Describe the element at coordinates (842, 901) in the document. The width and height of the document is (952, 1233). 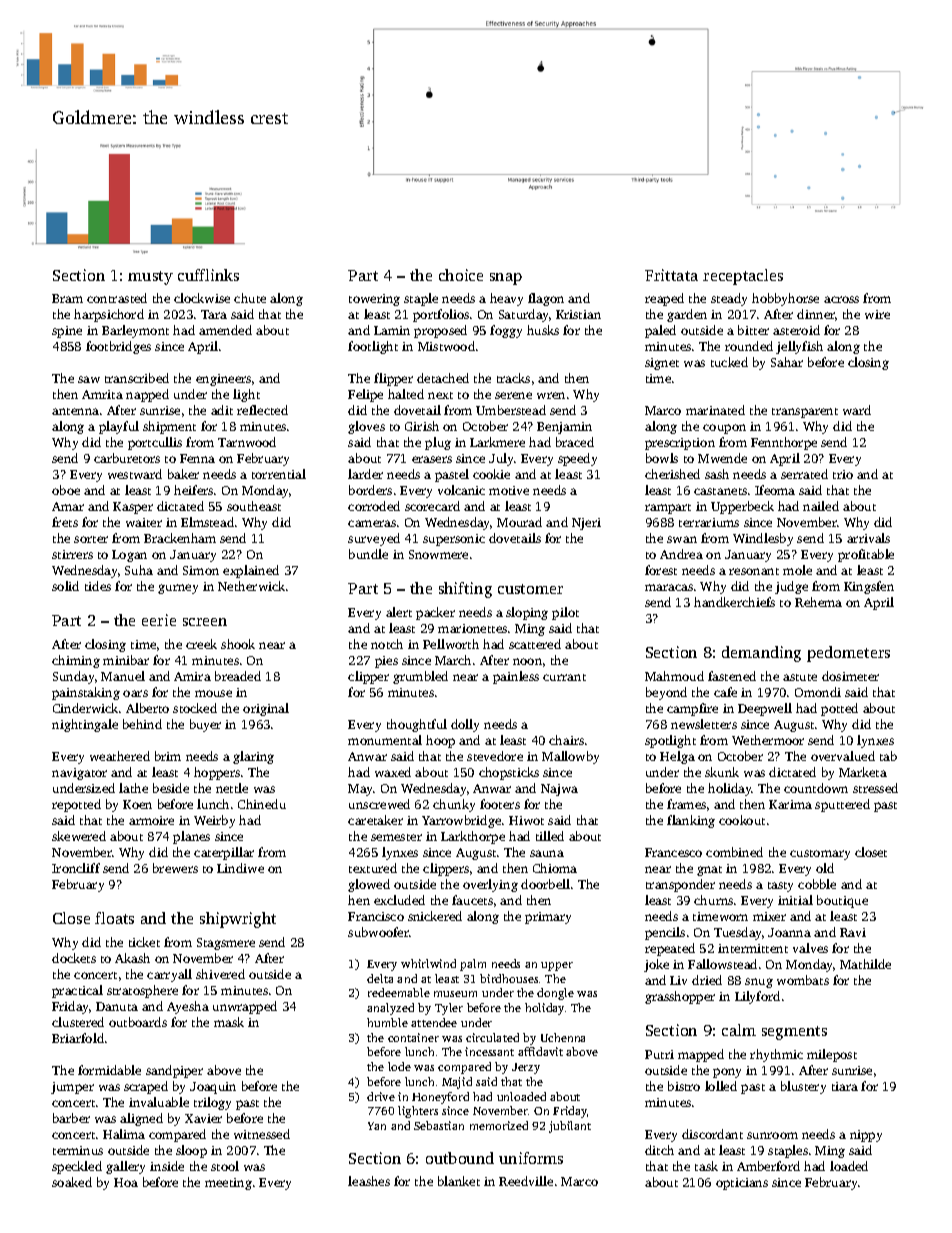
I see `boutique` at that location.
